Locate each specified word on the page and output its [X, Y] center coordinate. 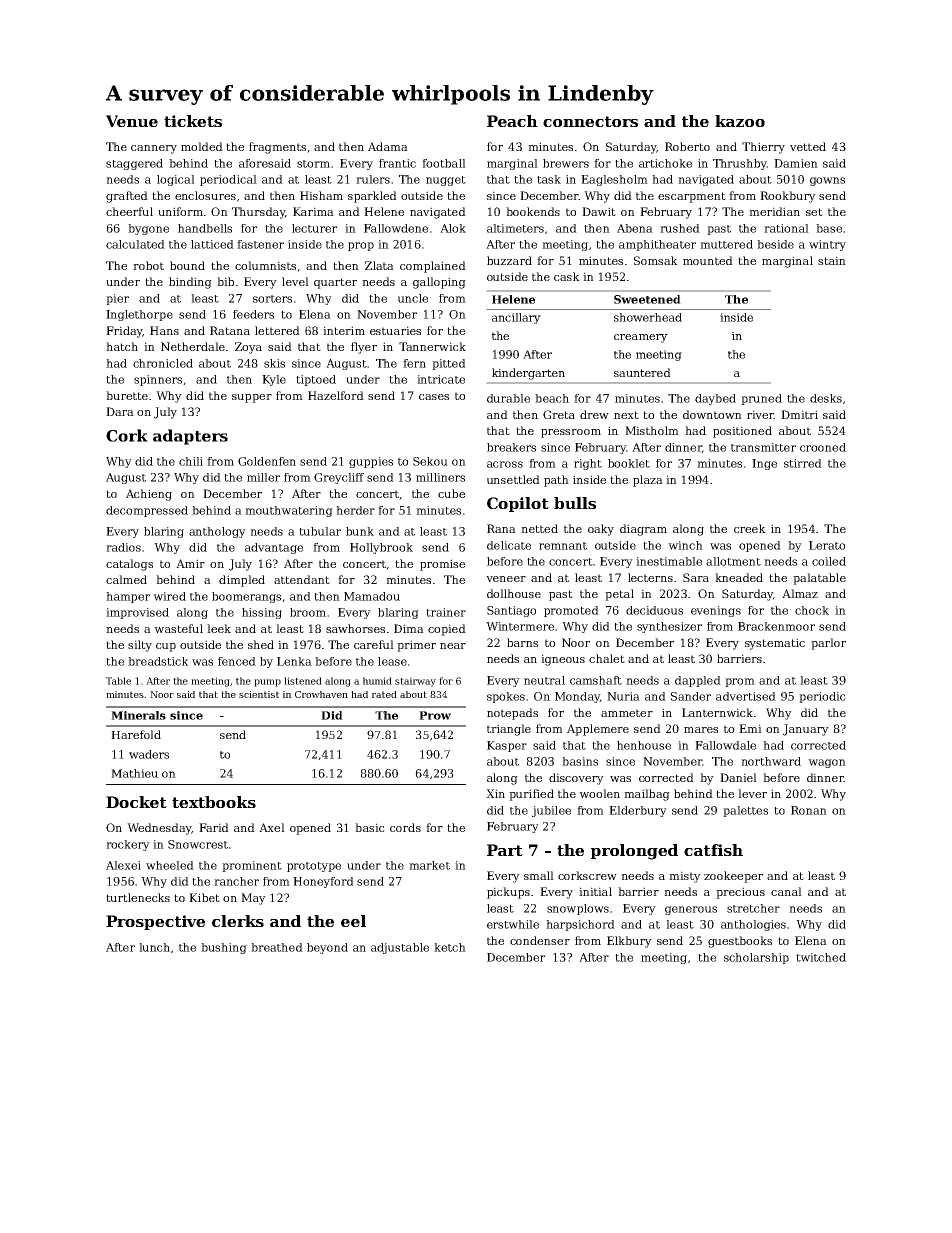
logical [176, 180]
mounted [708, 260]
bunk [360, 531]
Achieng [149, 495]
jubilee [551, 811]
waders [149, 754]
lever [752, 793]
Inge [764, 464]
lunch [154, 947]
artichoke [665, 163]
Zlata [379, 265]
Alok [453, 228]
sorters [272, 299]
